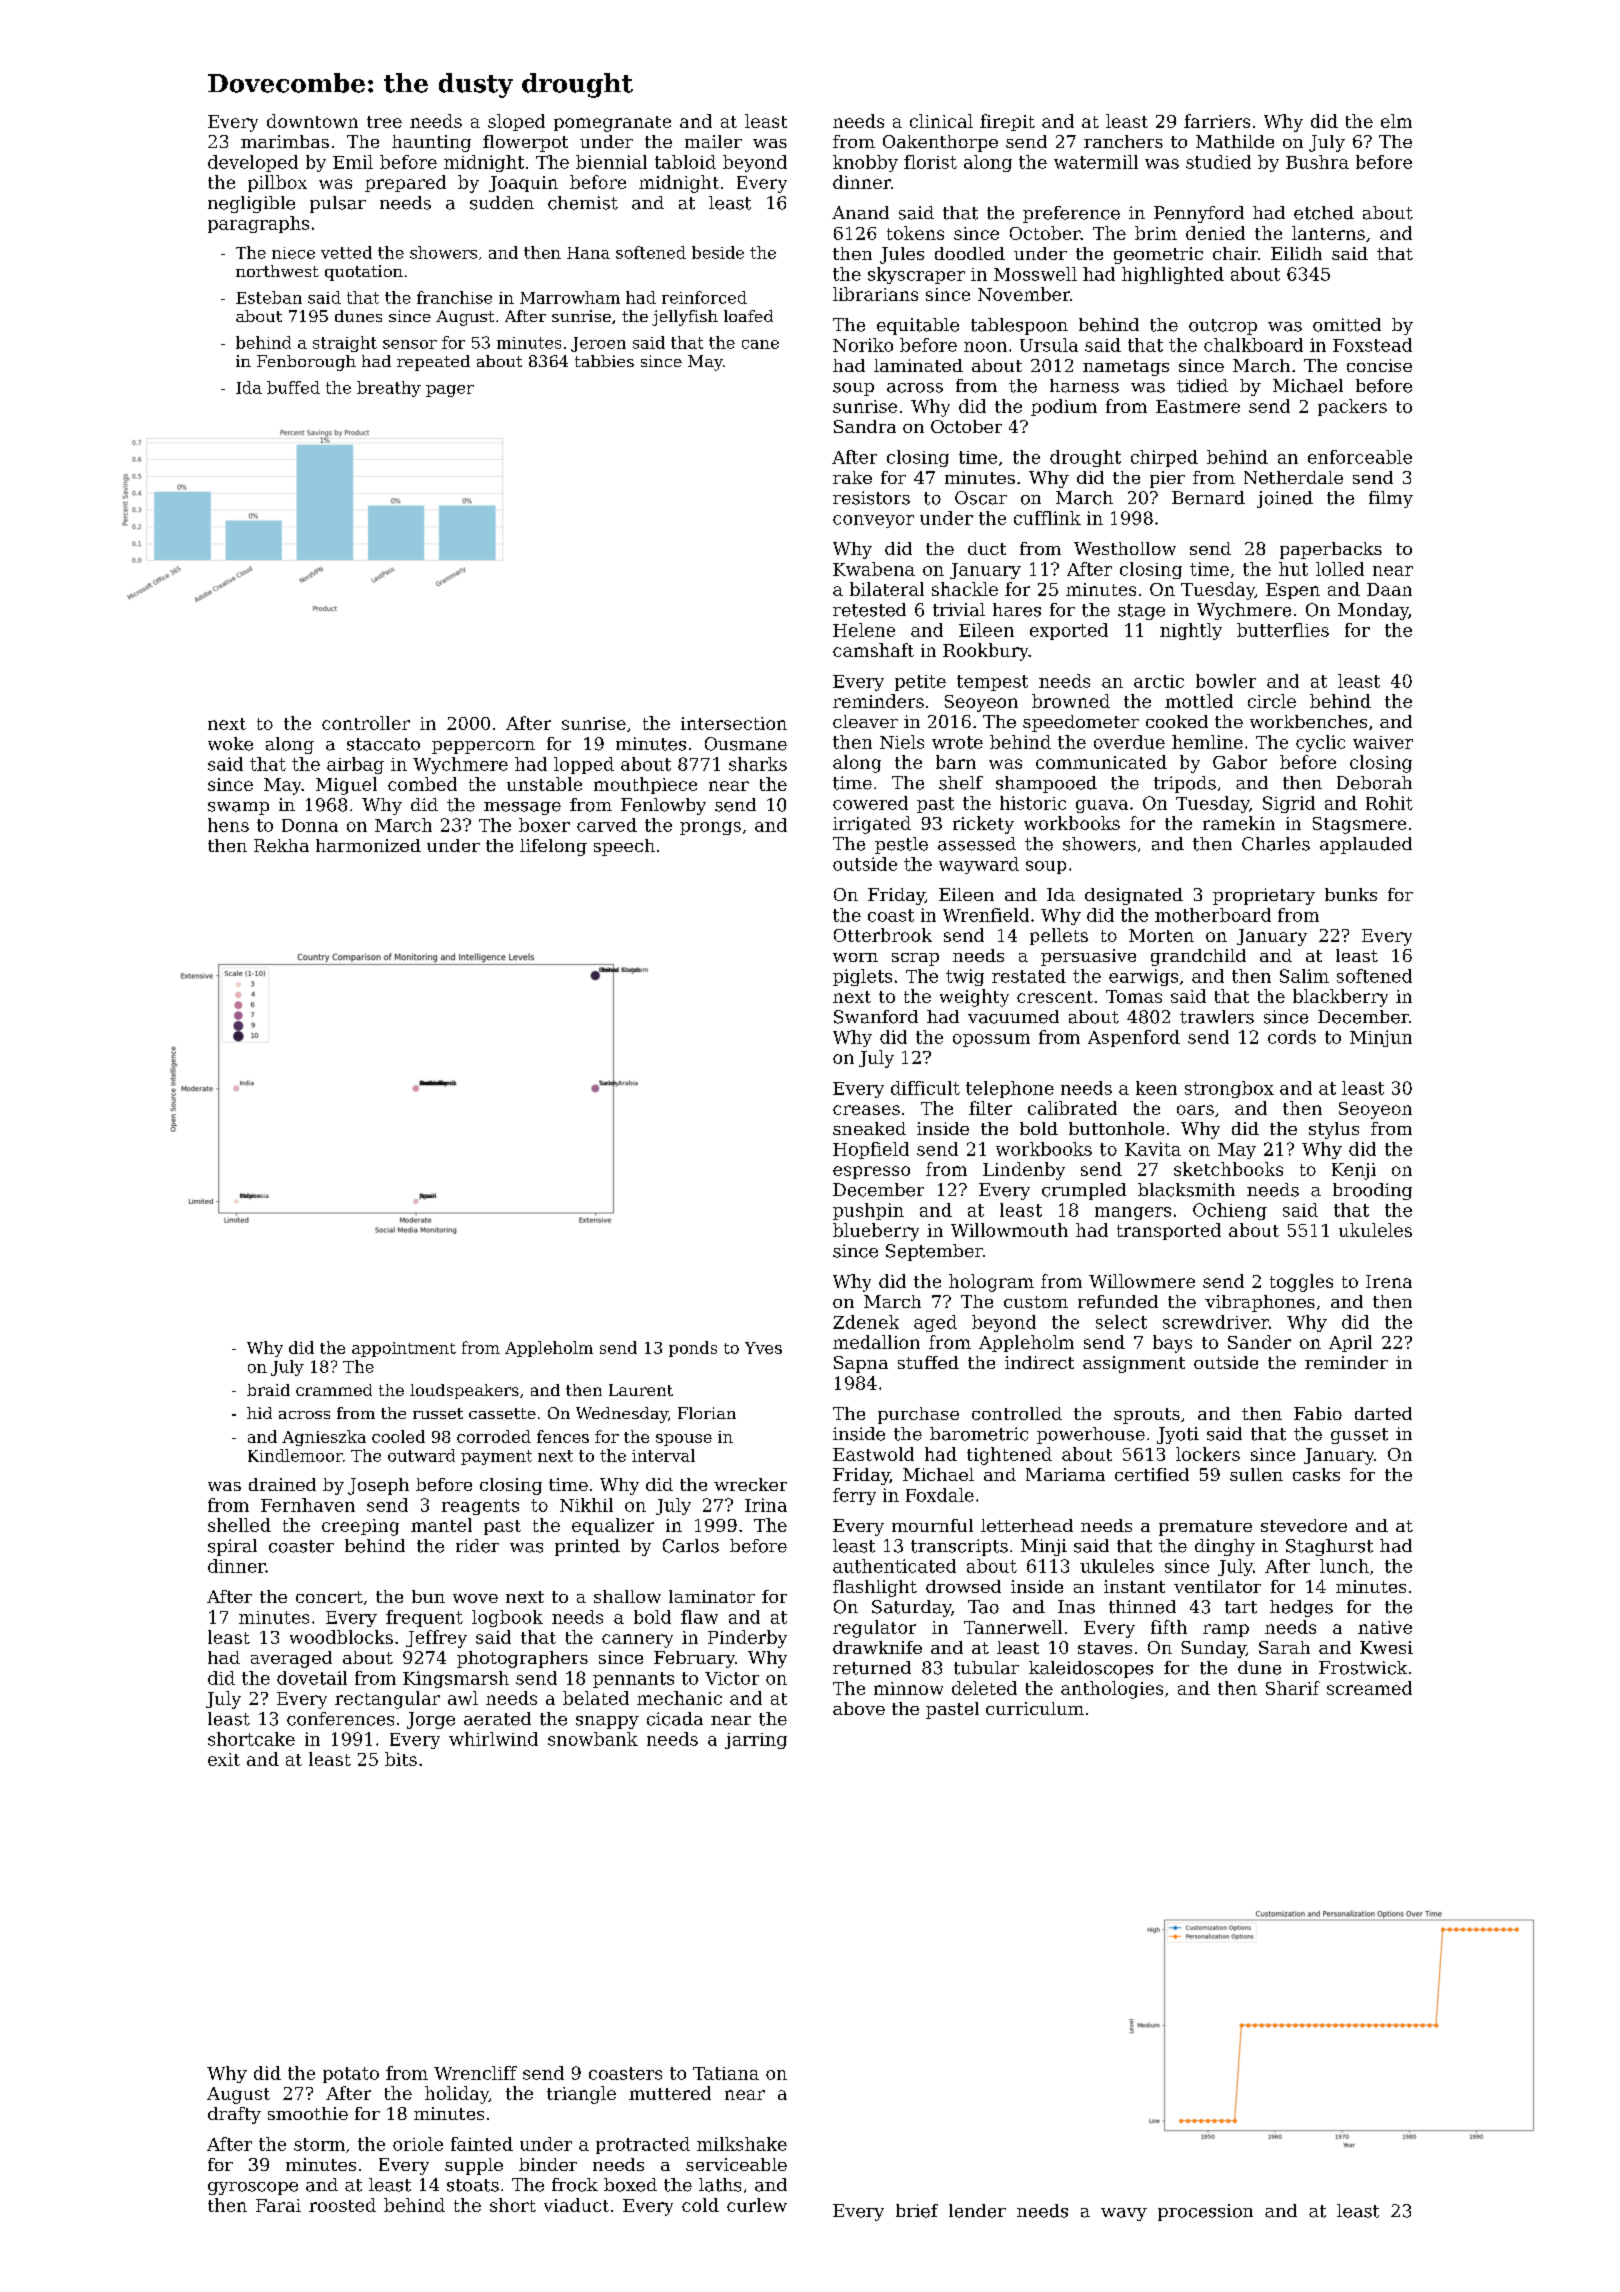  I want to click on Otterbrook, so click(883, 935).
